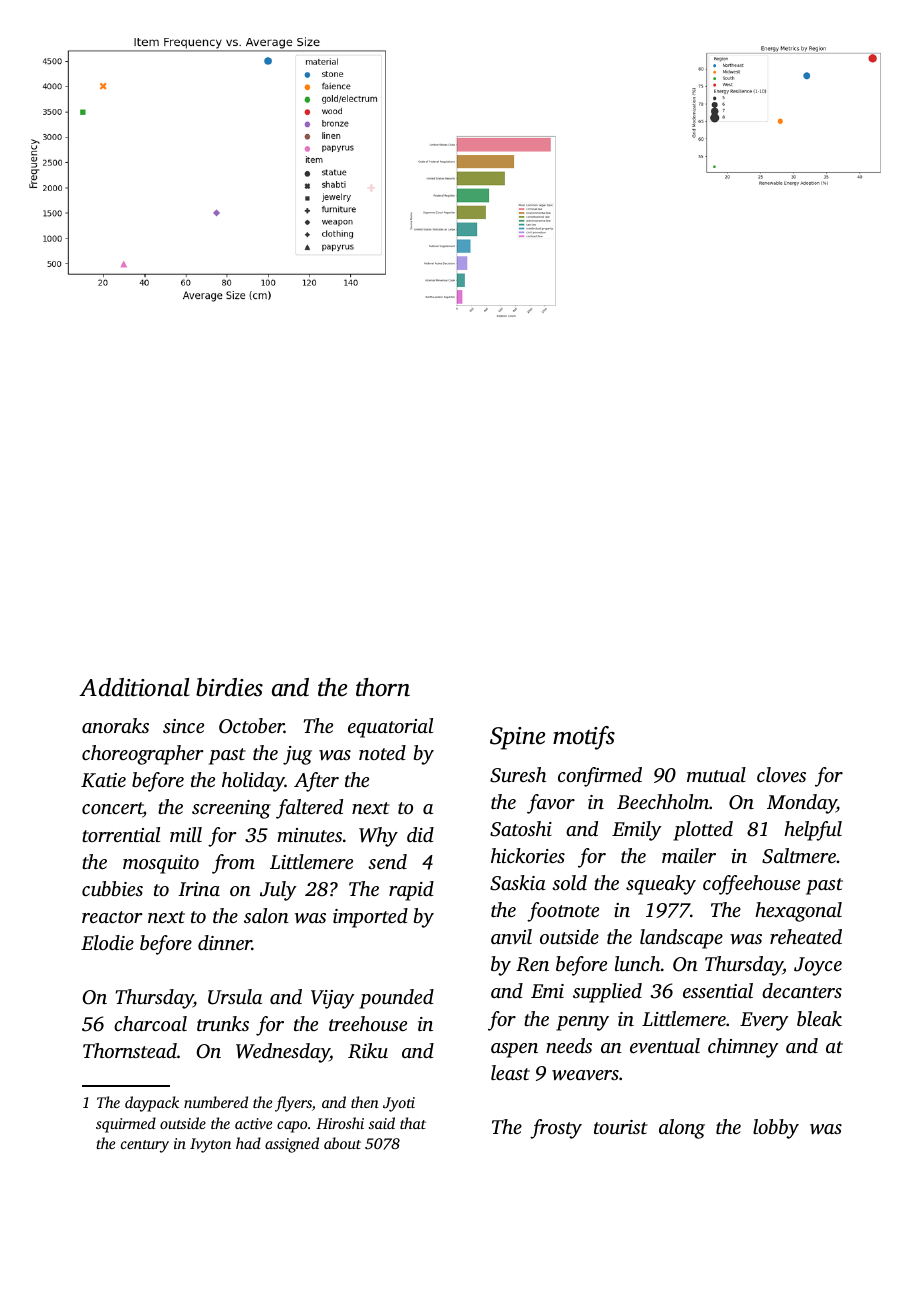  I want to click on squirmed, so click(126, 1125).
